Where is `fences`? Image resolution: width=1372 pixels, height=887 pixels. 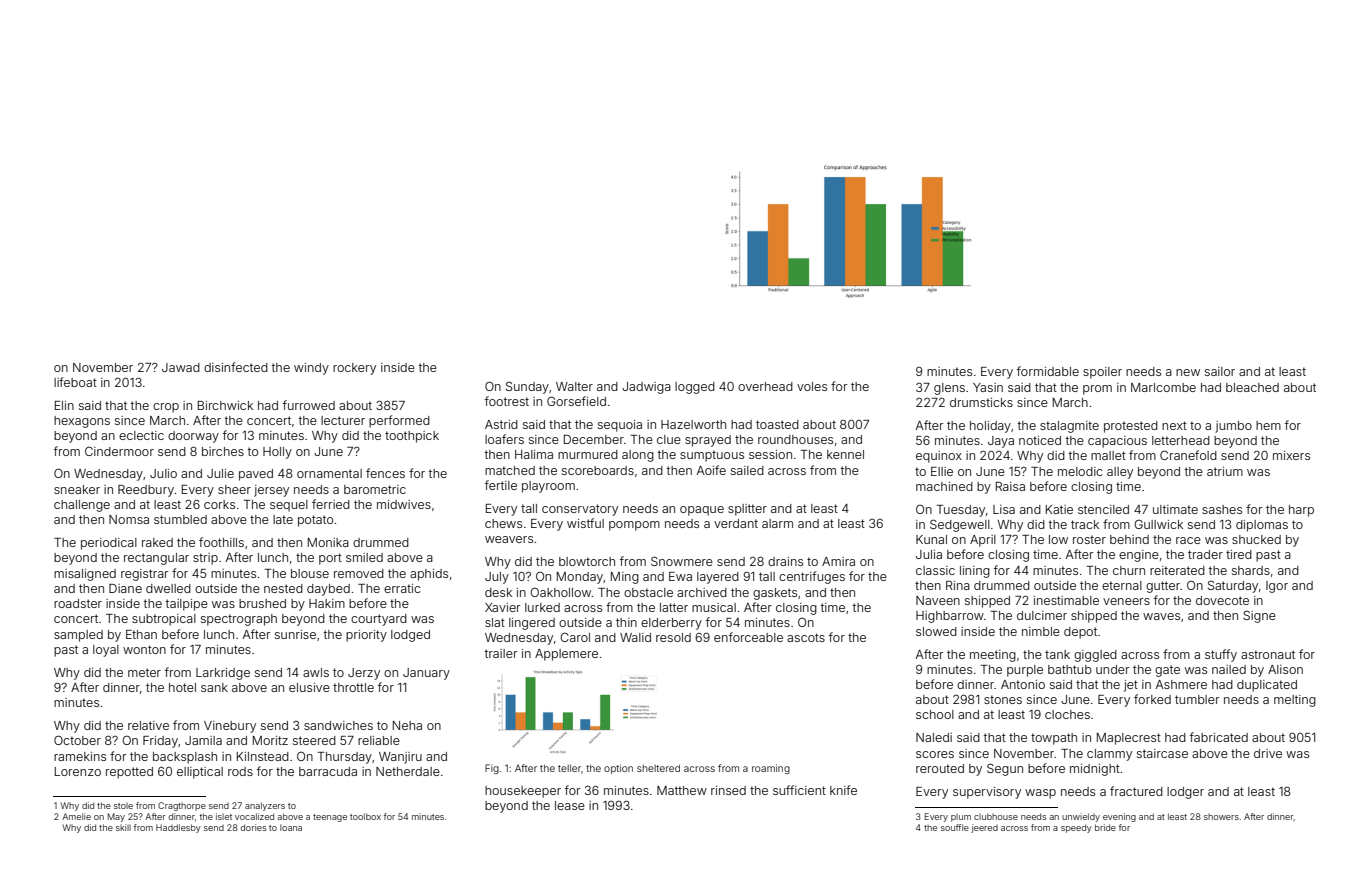 fences is located at coordinates (385, 473).
